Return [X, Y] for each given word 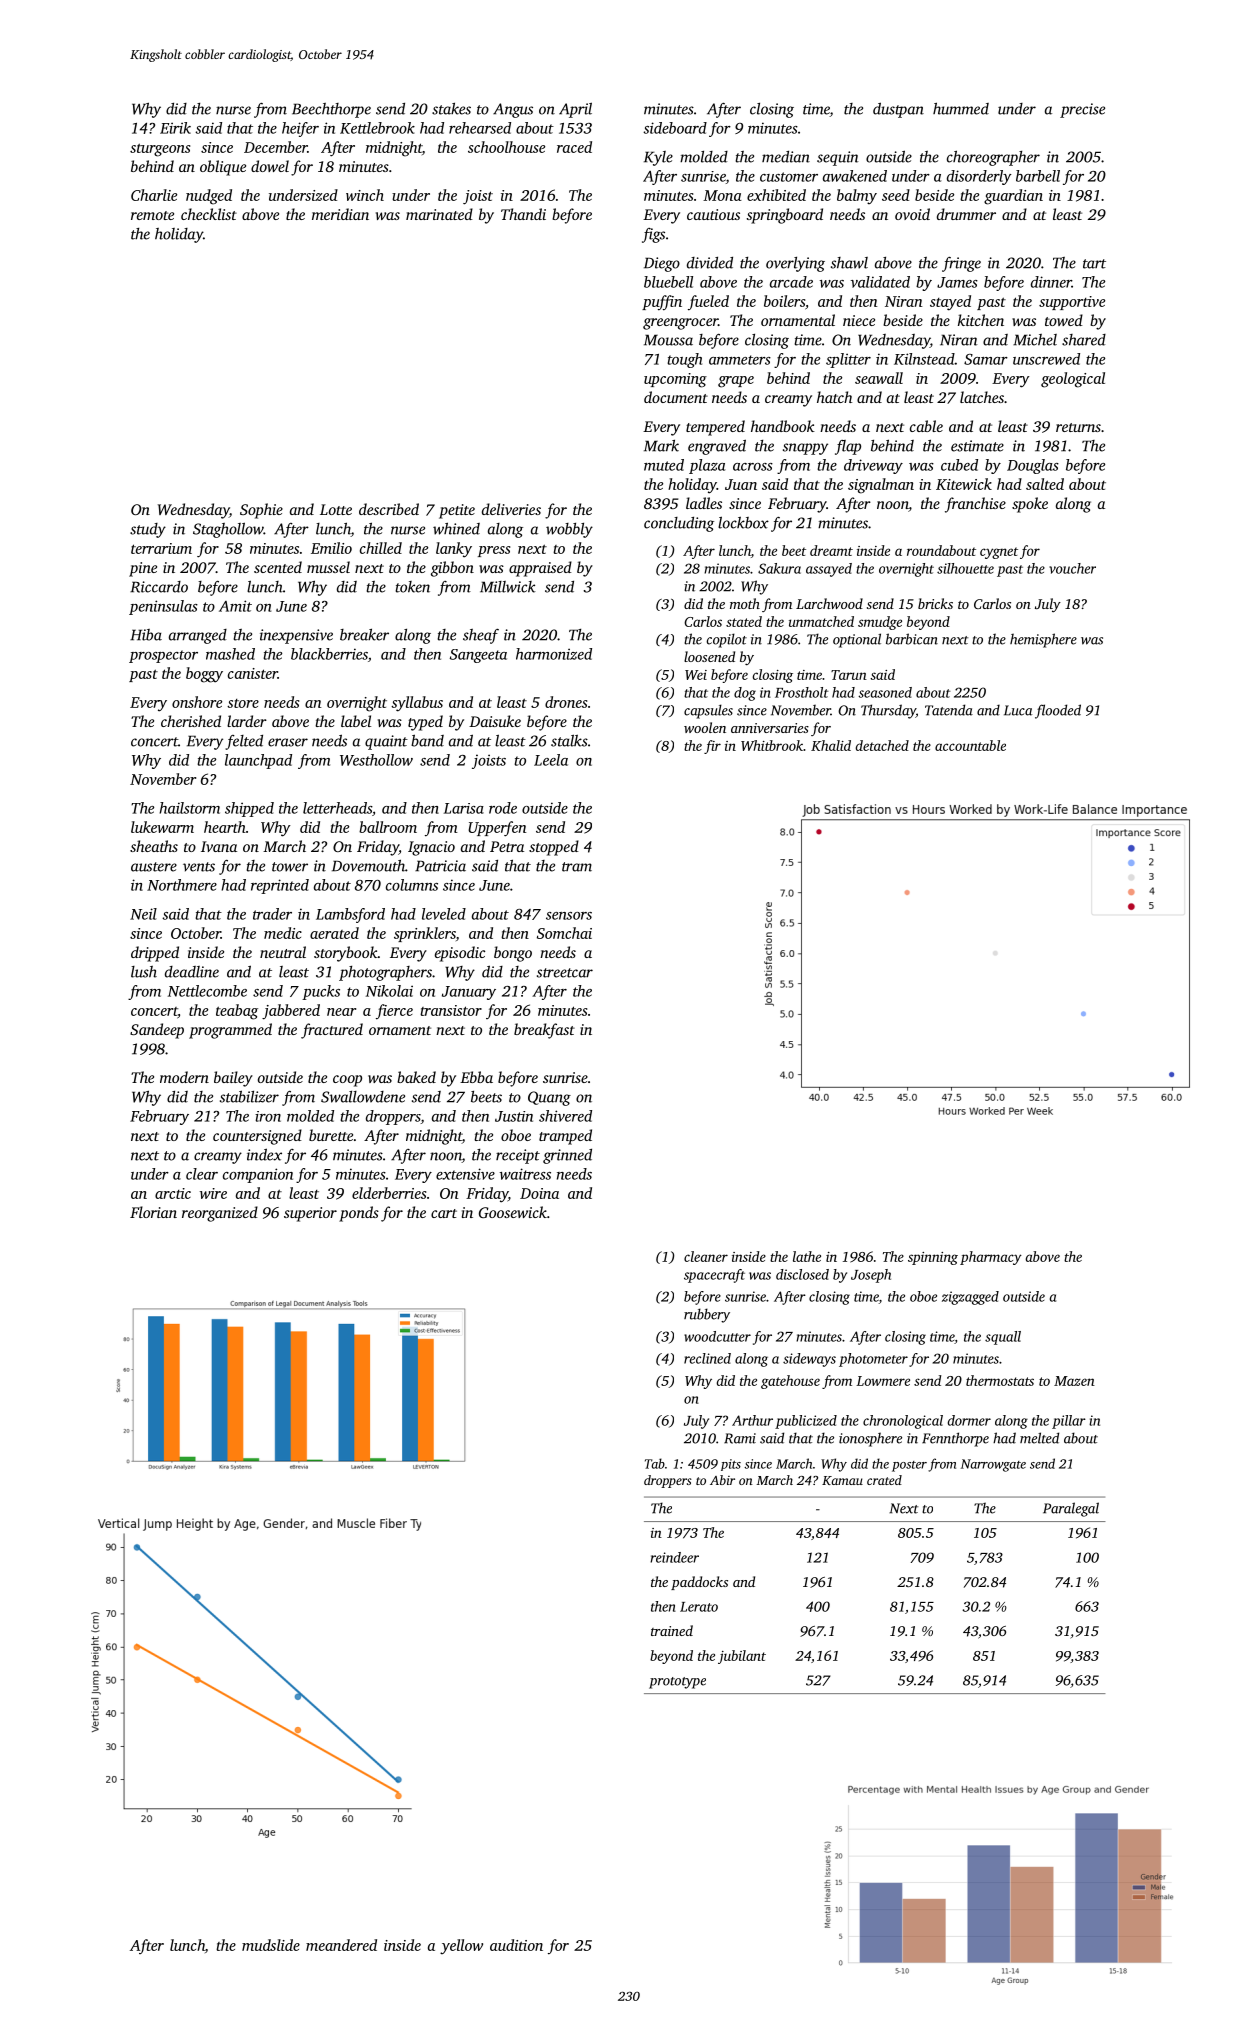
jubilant [742, 1657]
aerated [334, 933]
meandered [341, 1945]
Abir [722, 1480]
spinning [933, 1258]
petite [457, 511]
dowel [270, 166]
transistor [451, 1010]
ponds [359, 1214]
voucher [1072, 568]
